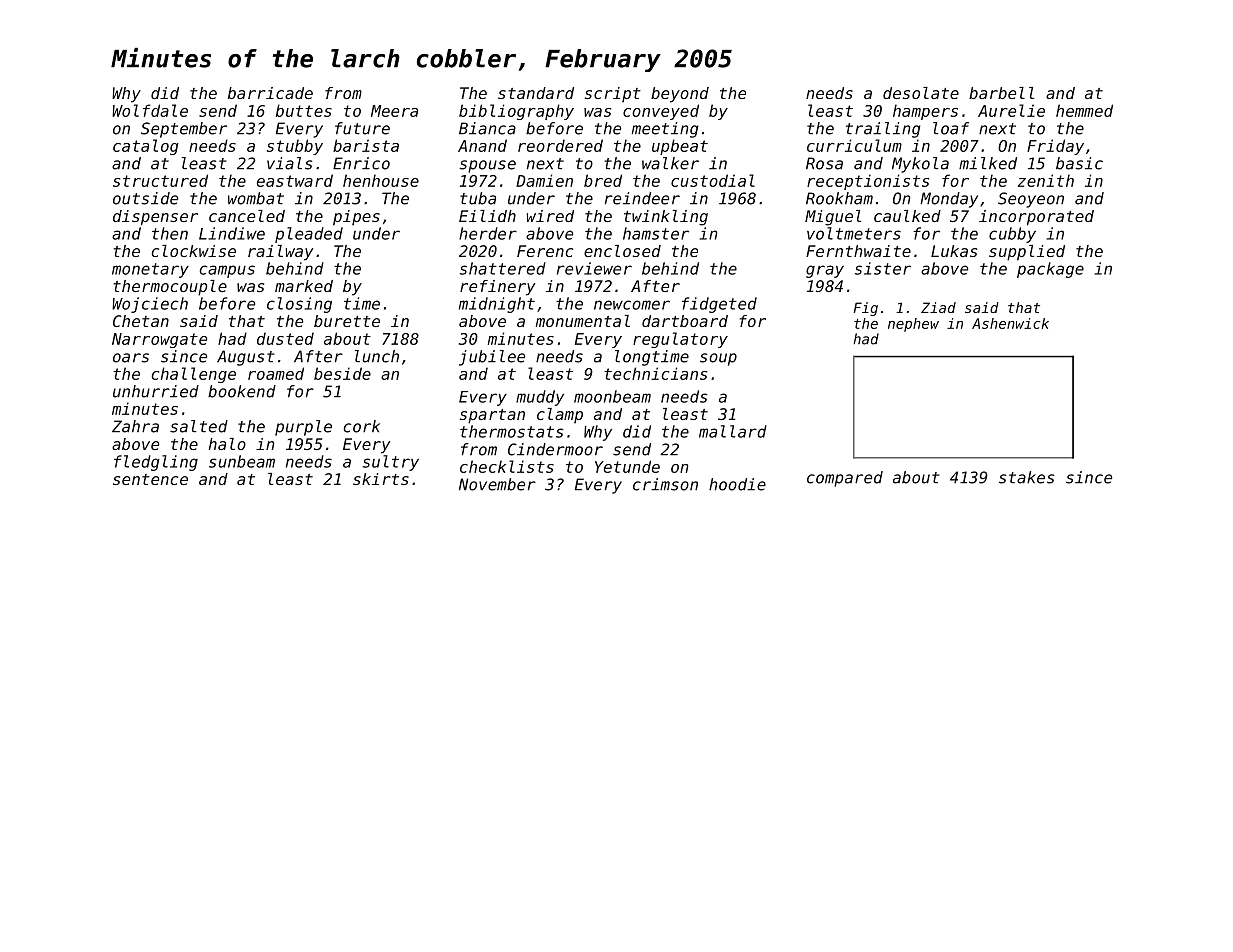 This screenshot has height=952, width=1233. I want to click on regulatory, so click(680, 340).
